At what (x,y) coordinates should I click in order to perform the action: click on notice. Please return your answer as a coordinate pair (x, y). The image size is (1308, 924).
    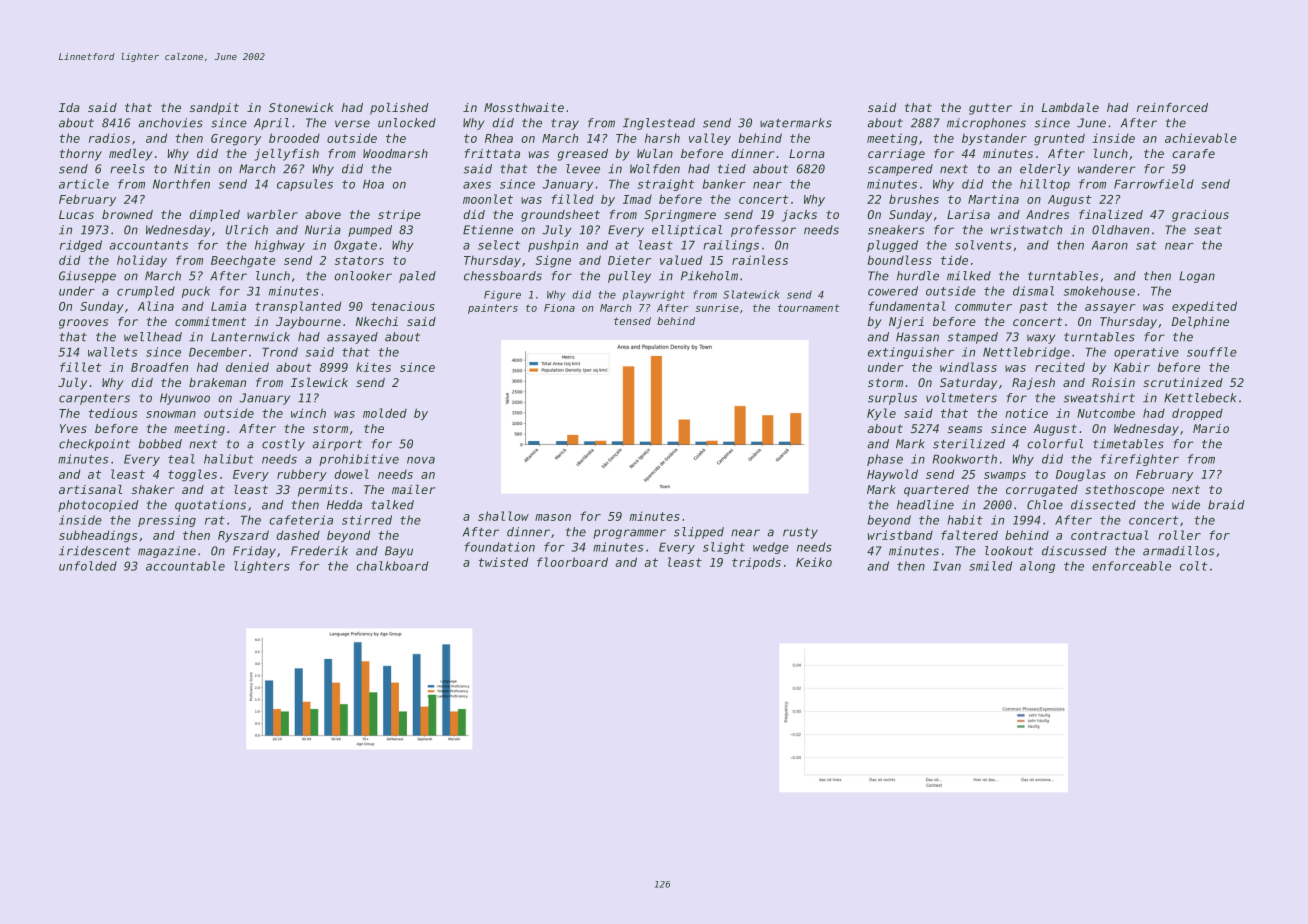
    Looking at the image, I should click on (1026, 413).
